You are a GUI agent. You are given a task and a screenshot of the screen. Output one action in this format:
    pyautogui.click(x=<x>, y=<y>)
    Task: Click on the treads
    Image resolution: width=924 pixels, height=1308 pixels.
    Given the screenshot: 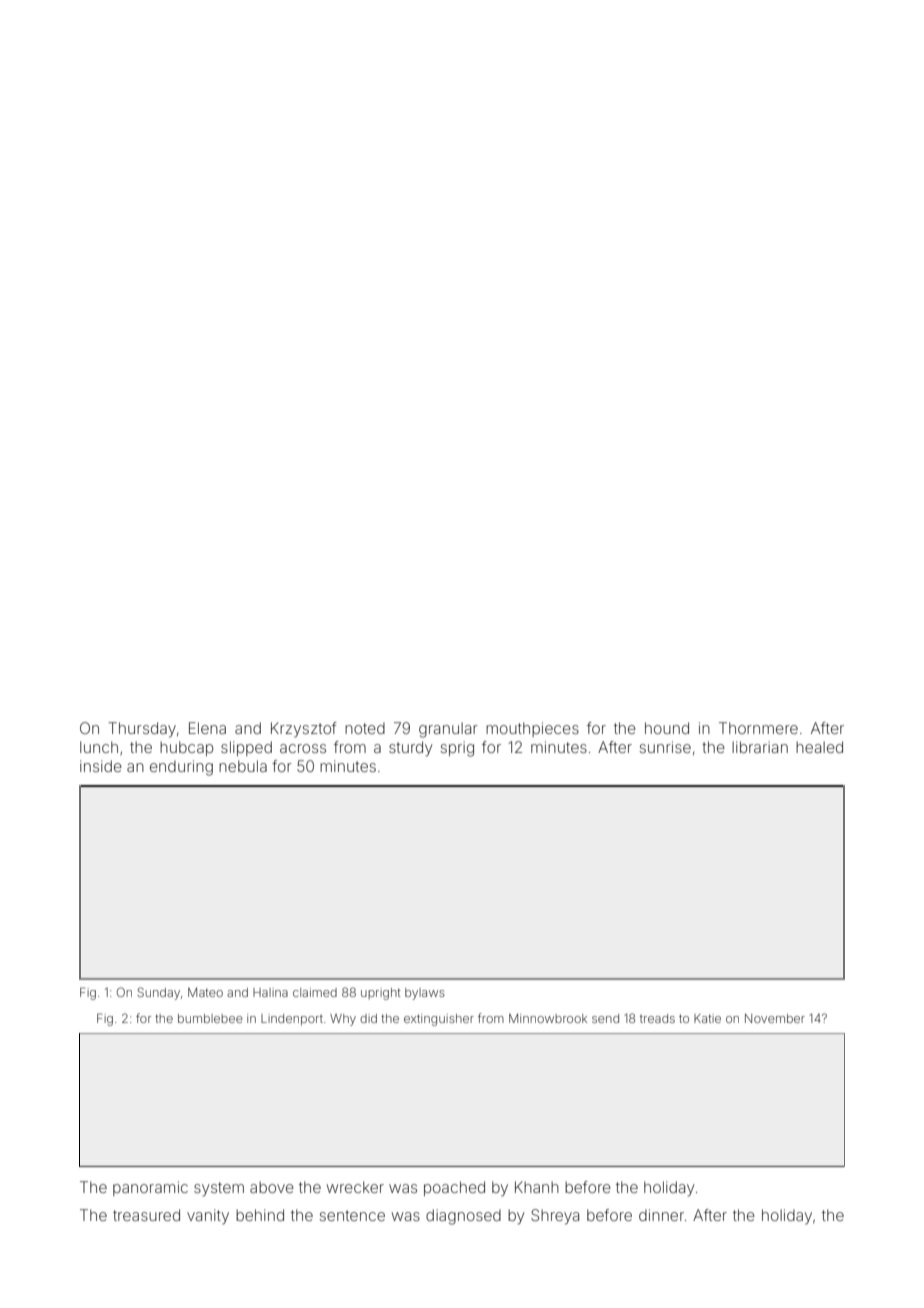 What is the action you would take?
    pyautogui.click(x=657, y=1018)
